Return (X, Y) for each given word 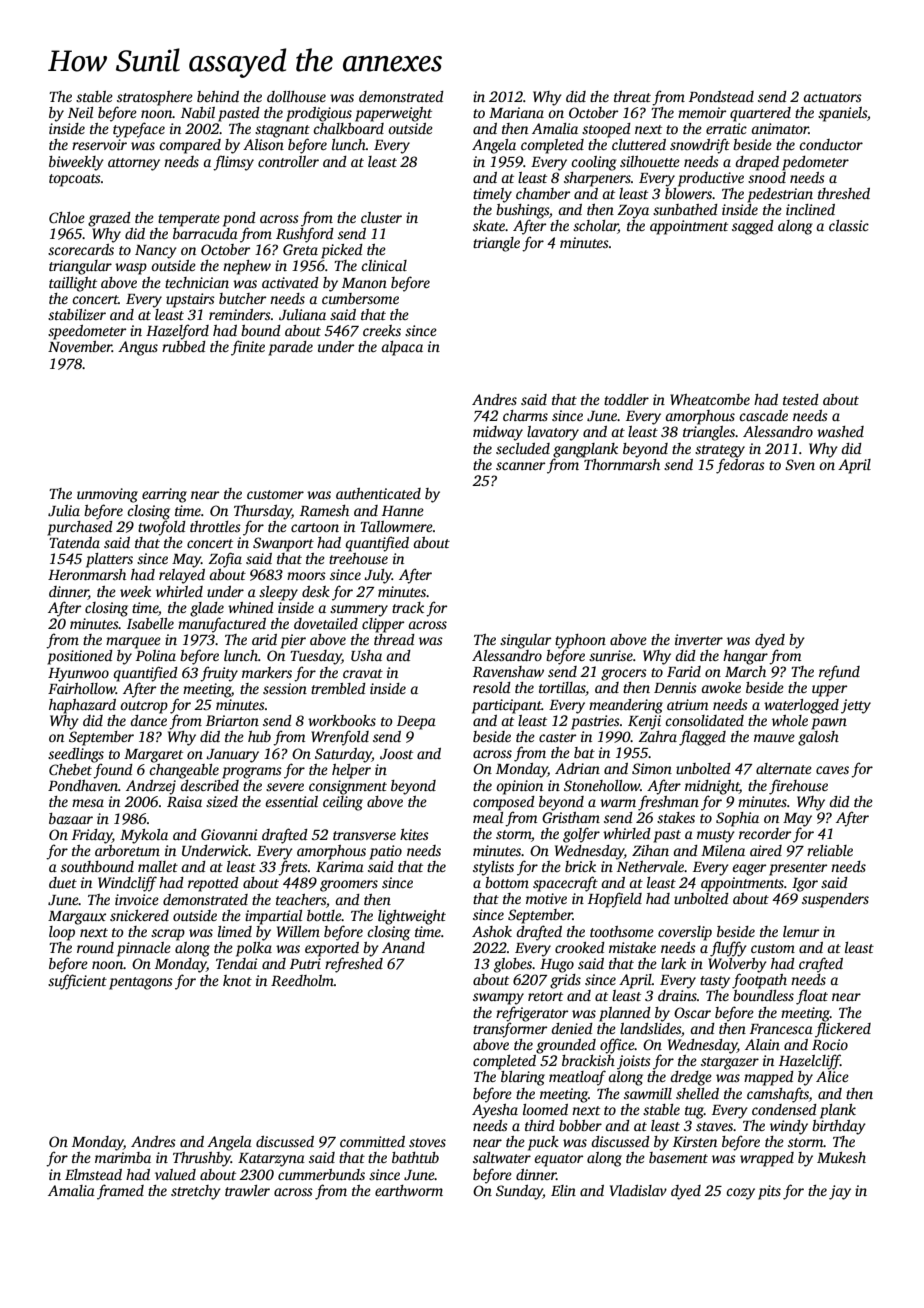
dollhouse (296, 96)
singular (525, 641)
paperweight (393, 114)
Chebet (70, 769)
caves (832, 770)
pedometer (815, 163)
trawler (247, 1190)
